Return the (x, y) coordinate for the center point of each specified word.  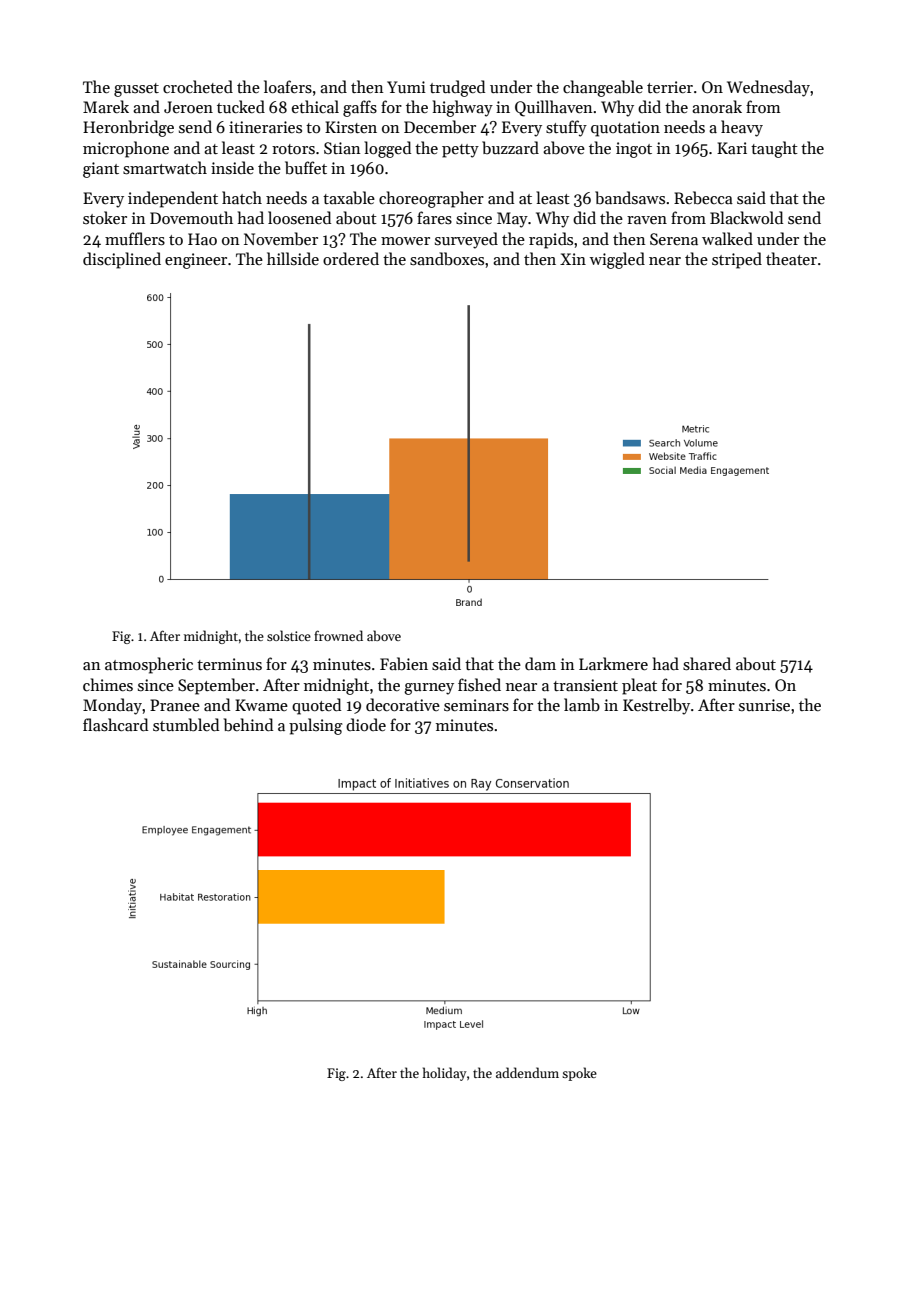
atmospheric (149, 665)
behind (248, 725)
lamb (582, 705)
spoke (579, 1074)
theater (791, 258)
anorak (717, 106)
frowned (338, 635)
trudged (457, 88)
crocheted (198, 86)
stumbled (186, 725)
